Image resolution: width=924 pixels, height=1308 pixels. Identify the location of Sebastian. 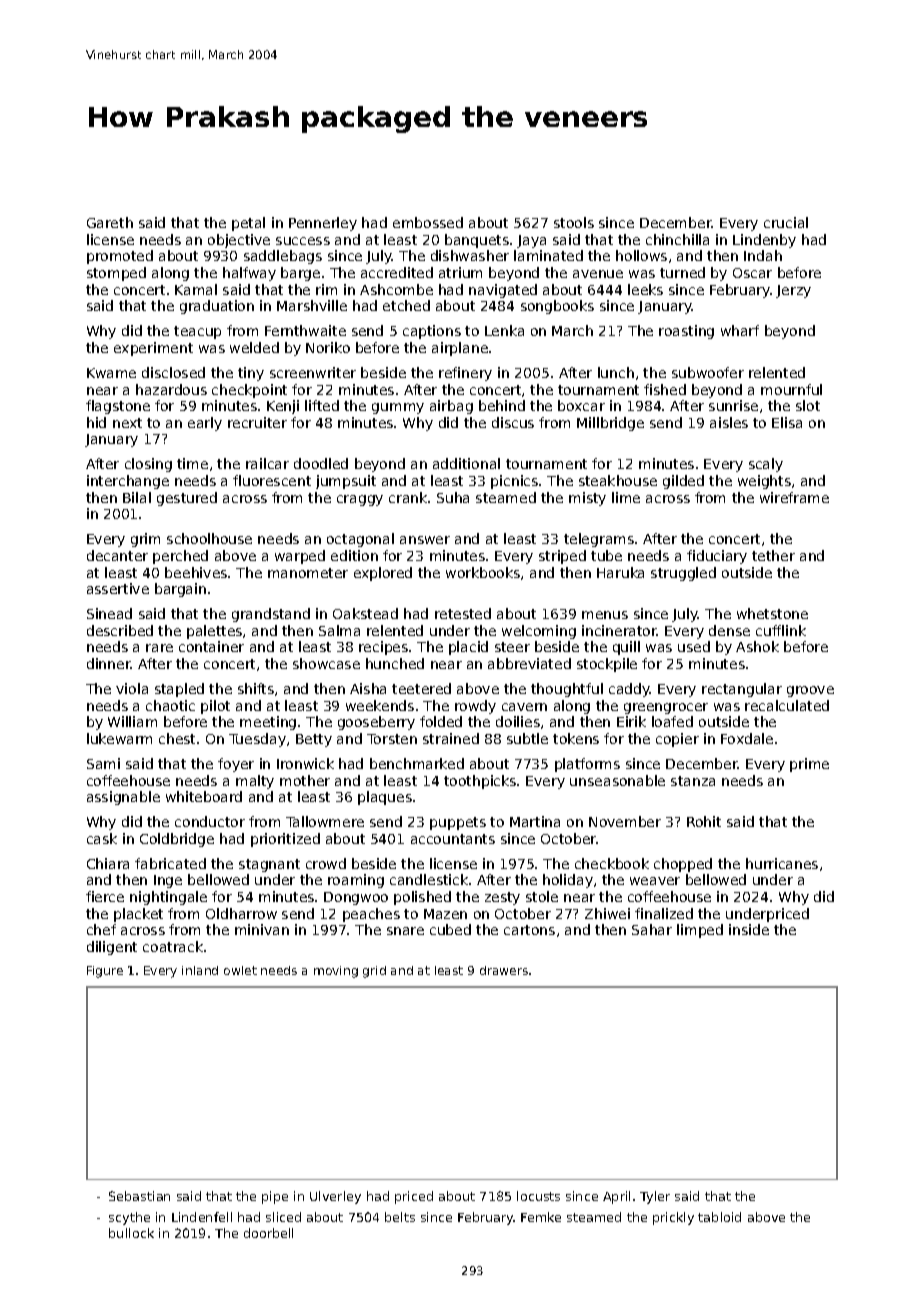
(139, 1196).
